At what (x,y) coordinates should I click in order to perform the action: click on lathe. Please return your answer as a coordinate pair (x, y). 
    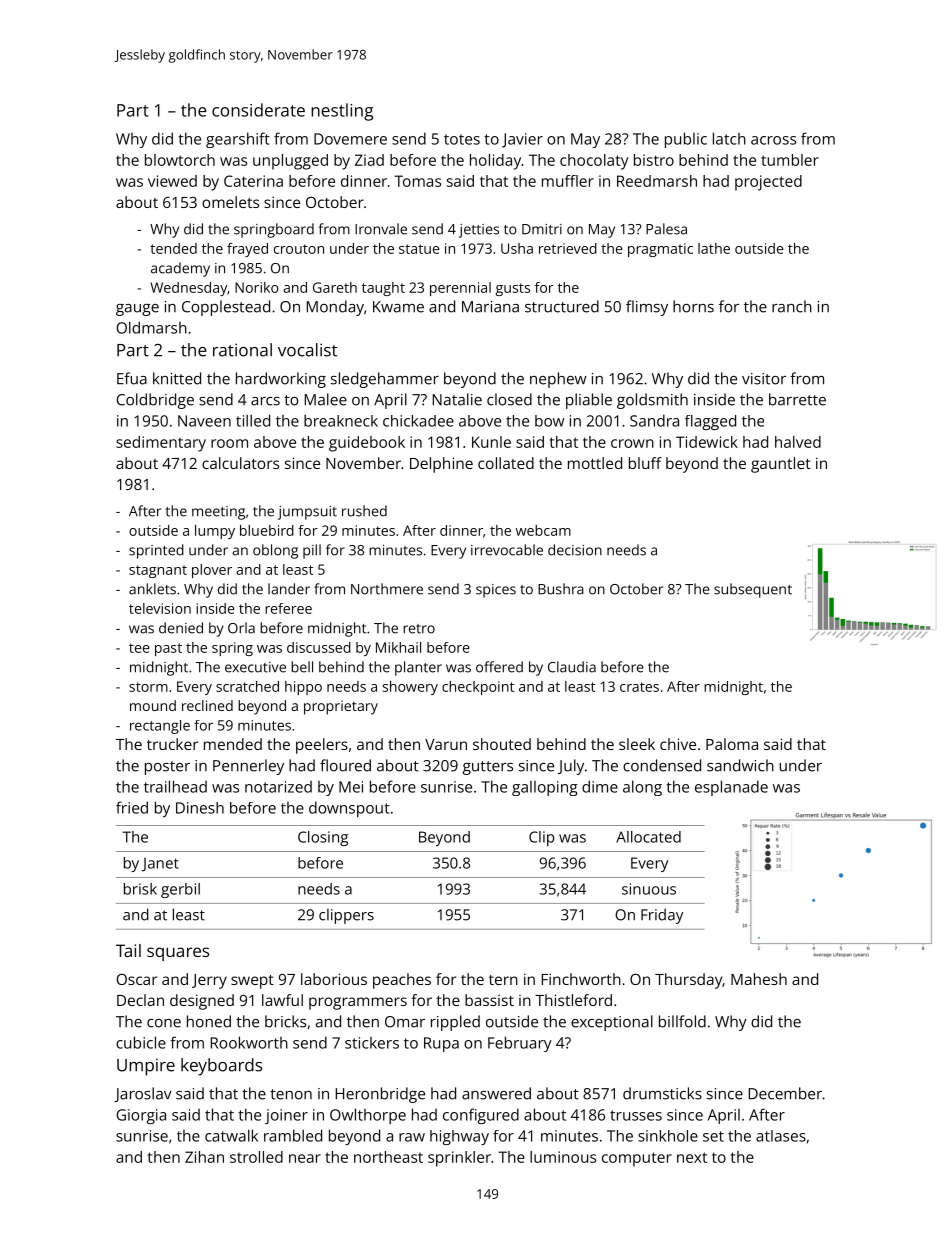
    Looking at the image, I should click on (714, 248).
